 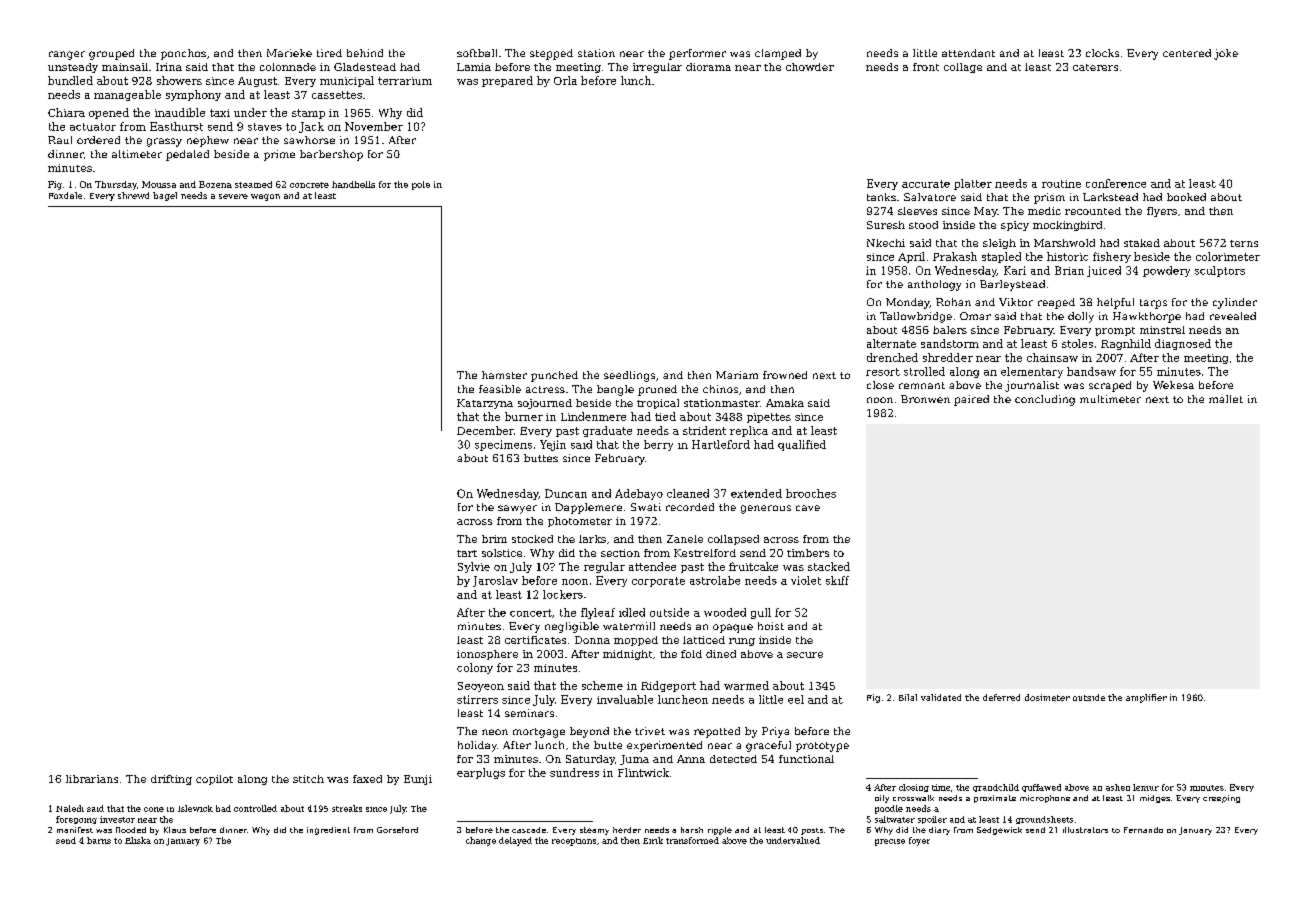 What do you see at coordinates (1126, 344) in the image?
I see `Ragnhild` at bounding box center [1126, 344].
